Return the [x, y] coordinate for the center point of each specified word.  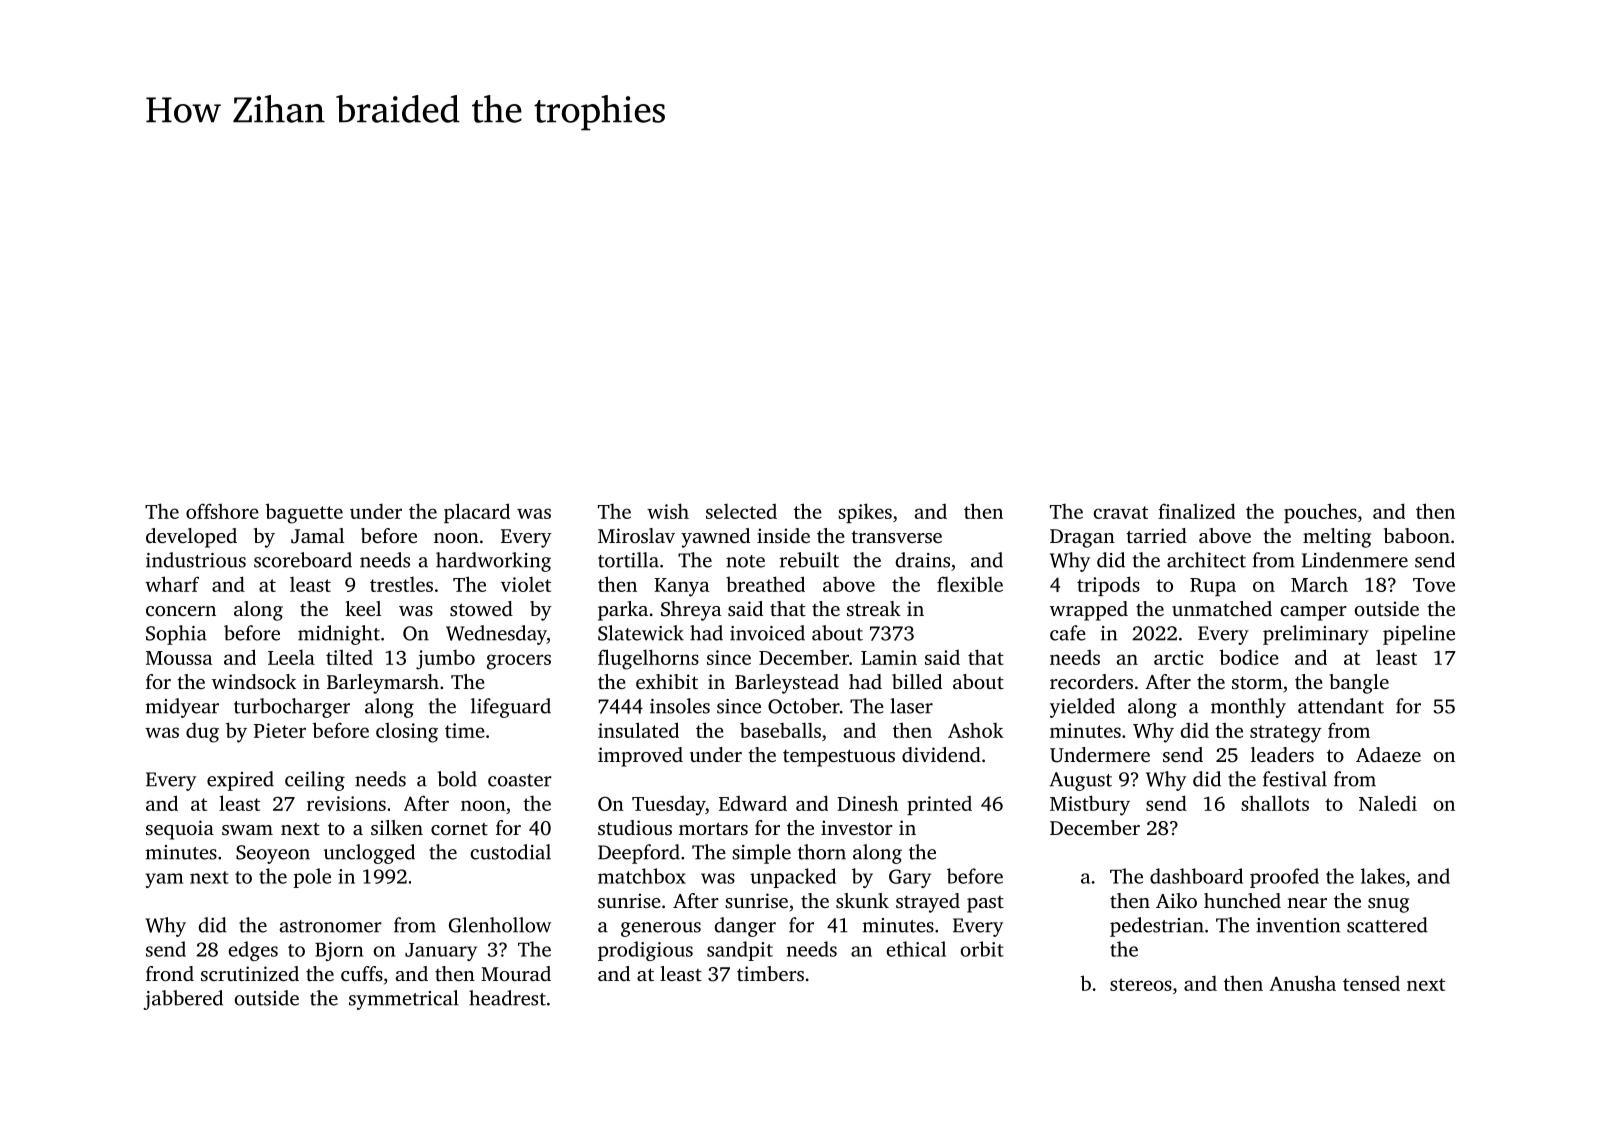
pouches [1320, 513]
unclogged [369, 854]
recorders [1091, 681]
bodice [1249, 657]
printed [939, 805]
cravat [1120, 512]
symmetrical [404, 1000]
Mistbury [1090, 805]
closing [407, 733]
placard [477, 513]
